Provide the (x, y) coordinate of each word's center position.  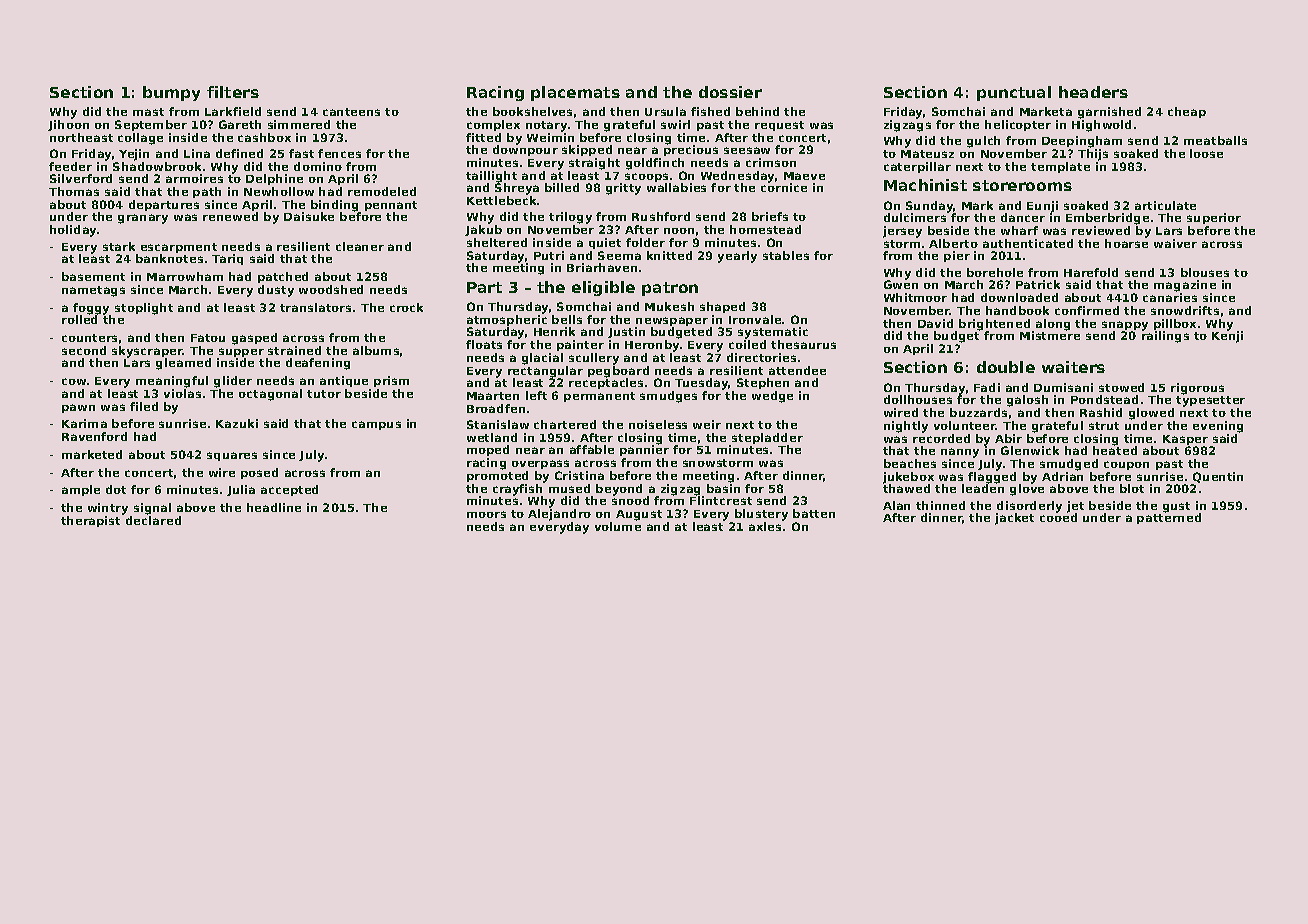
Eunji (1042, 207)
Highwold (1101, 126)
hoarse (1126, 243)
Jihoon (68, 125)
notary (546, 126)
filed (144, 406)
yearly (737, 257)
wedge (772, 397)
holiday (73, 231)
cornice (784, 187)
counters (89, 338)
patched (283, 277)
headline (274, 507)
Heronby (652, 346)
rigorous (1197, 389)
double (1006, 367)
